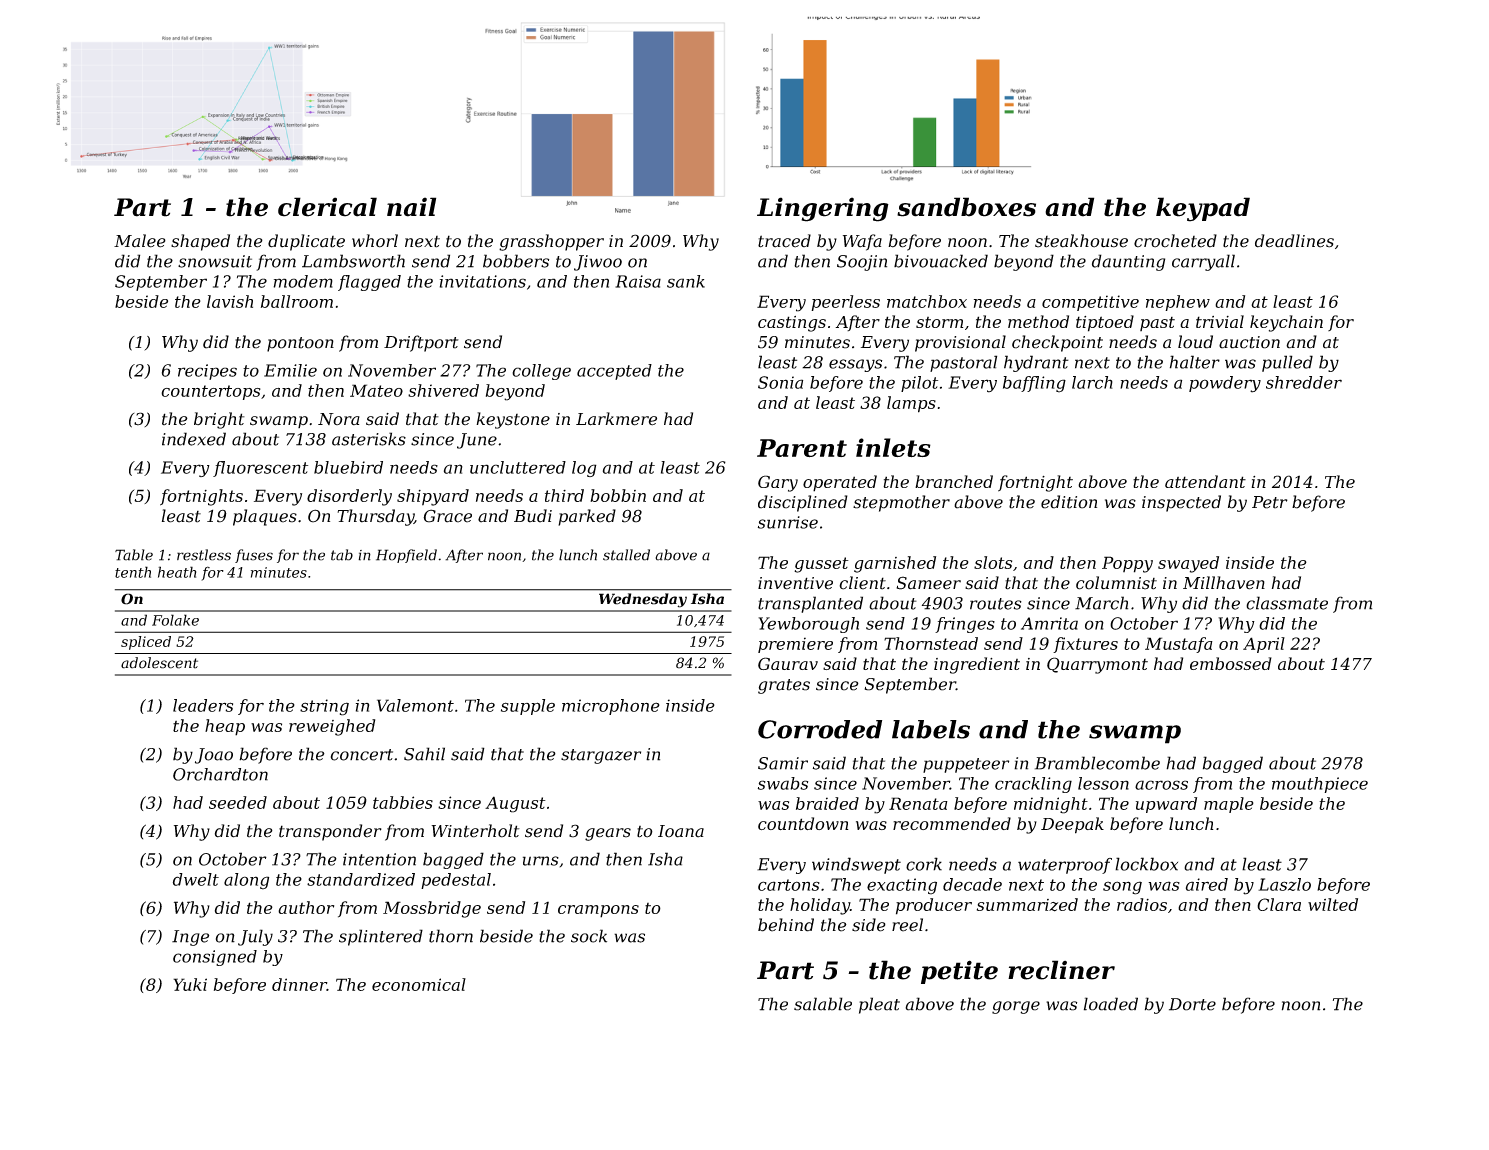 Image resolution: width=1489 pixels, height=1150 pixels. What do you see at coordinates (211, 392) in the image?
I see `countertops` at bounding box center [211, 392].
